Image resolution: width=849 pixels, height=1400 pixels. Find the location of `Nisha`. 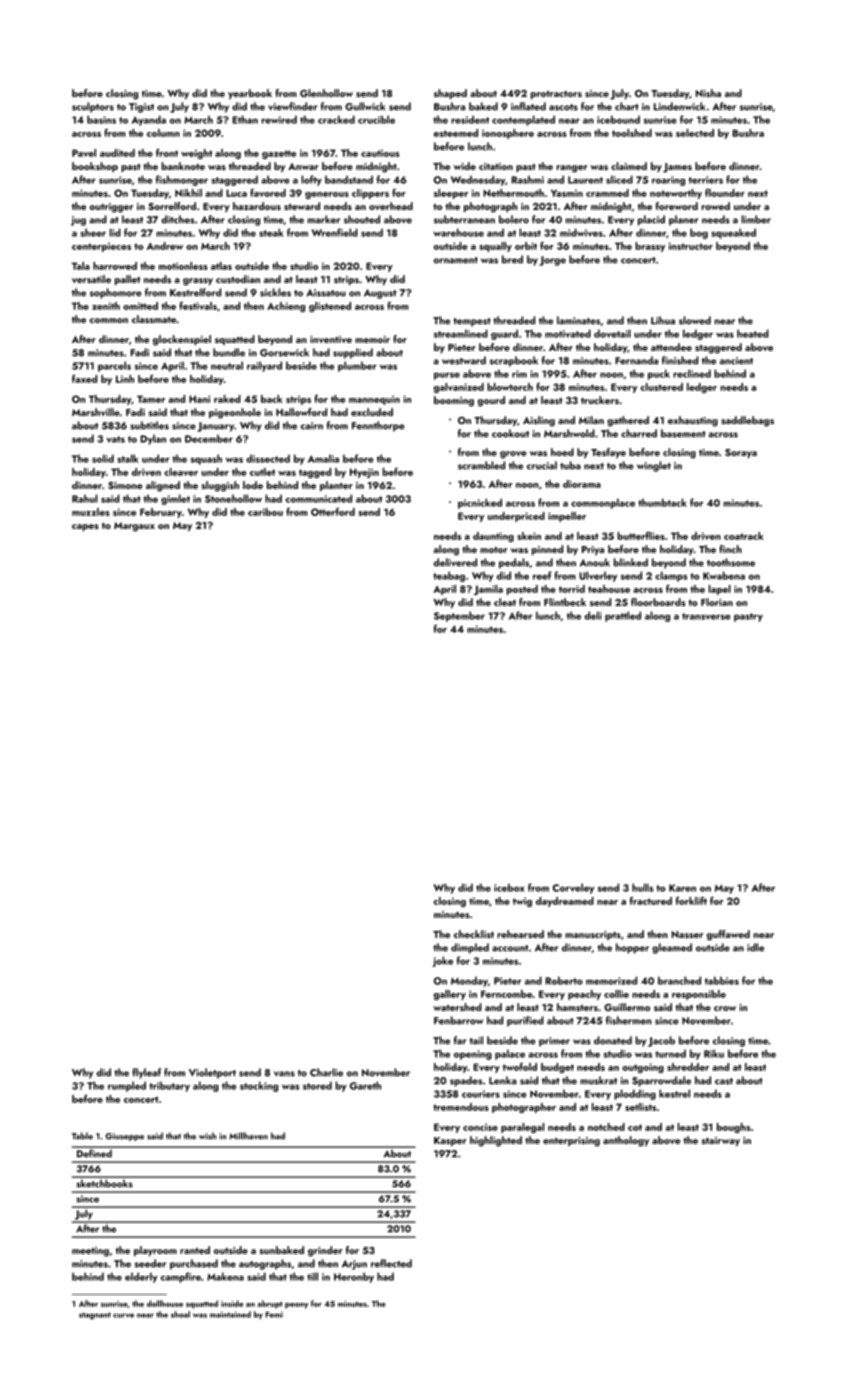

Nisha is located at coordinates (708, 93).
